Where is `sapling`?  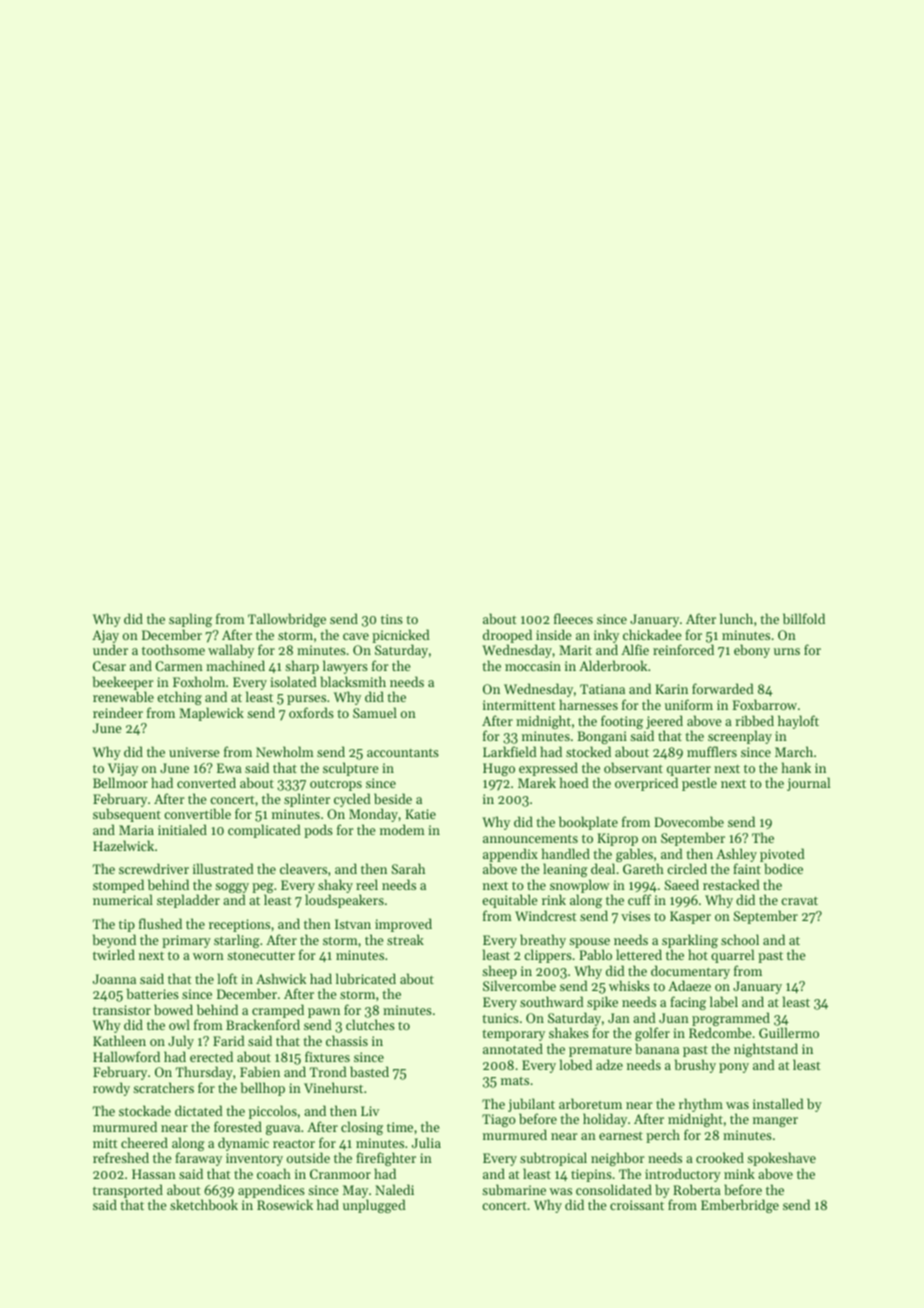 sapling is located at coordinates (190, 620).
